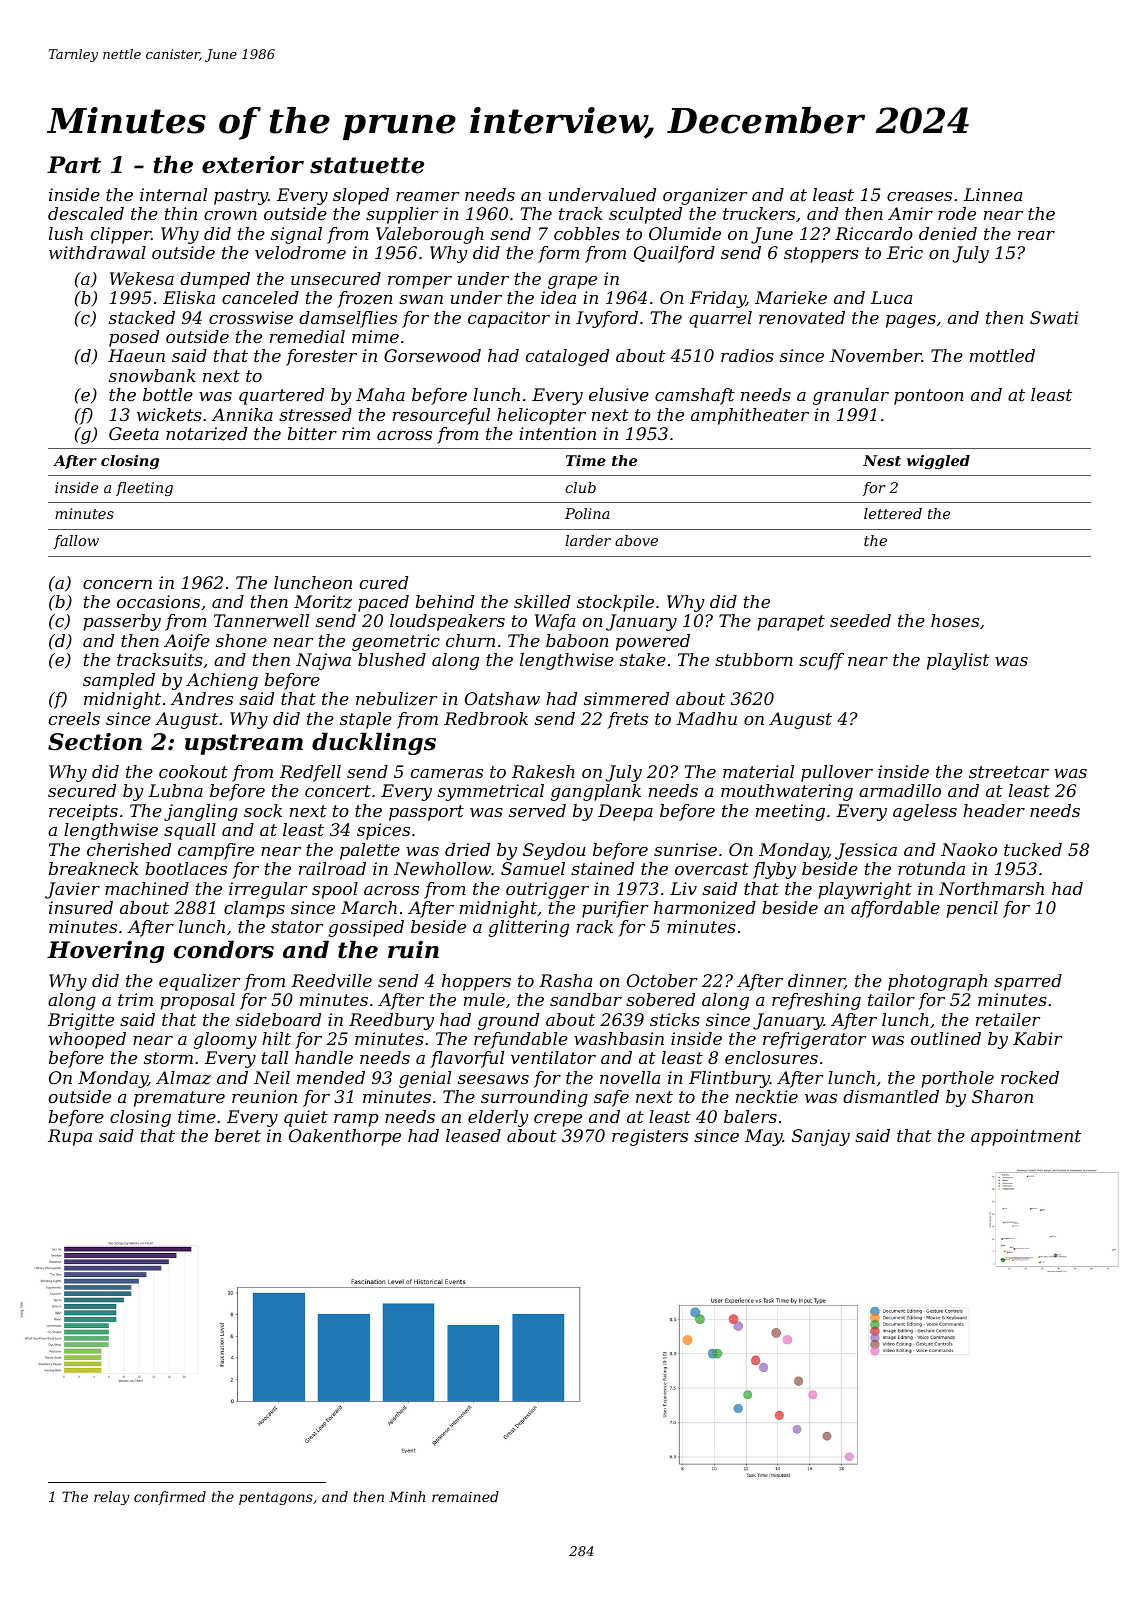  Describe the element at coordinates (958, 661) in the image. I see `playlist` at that location.
